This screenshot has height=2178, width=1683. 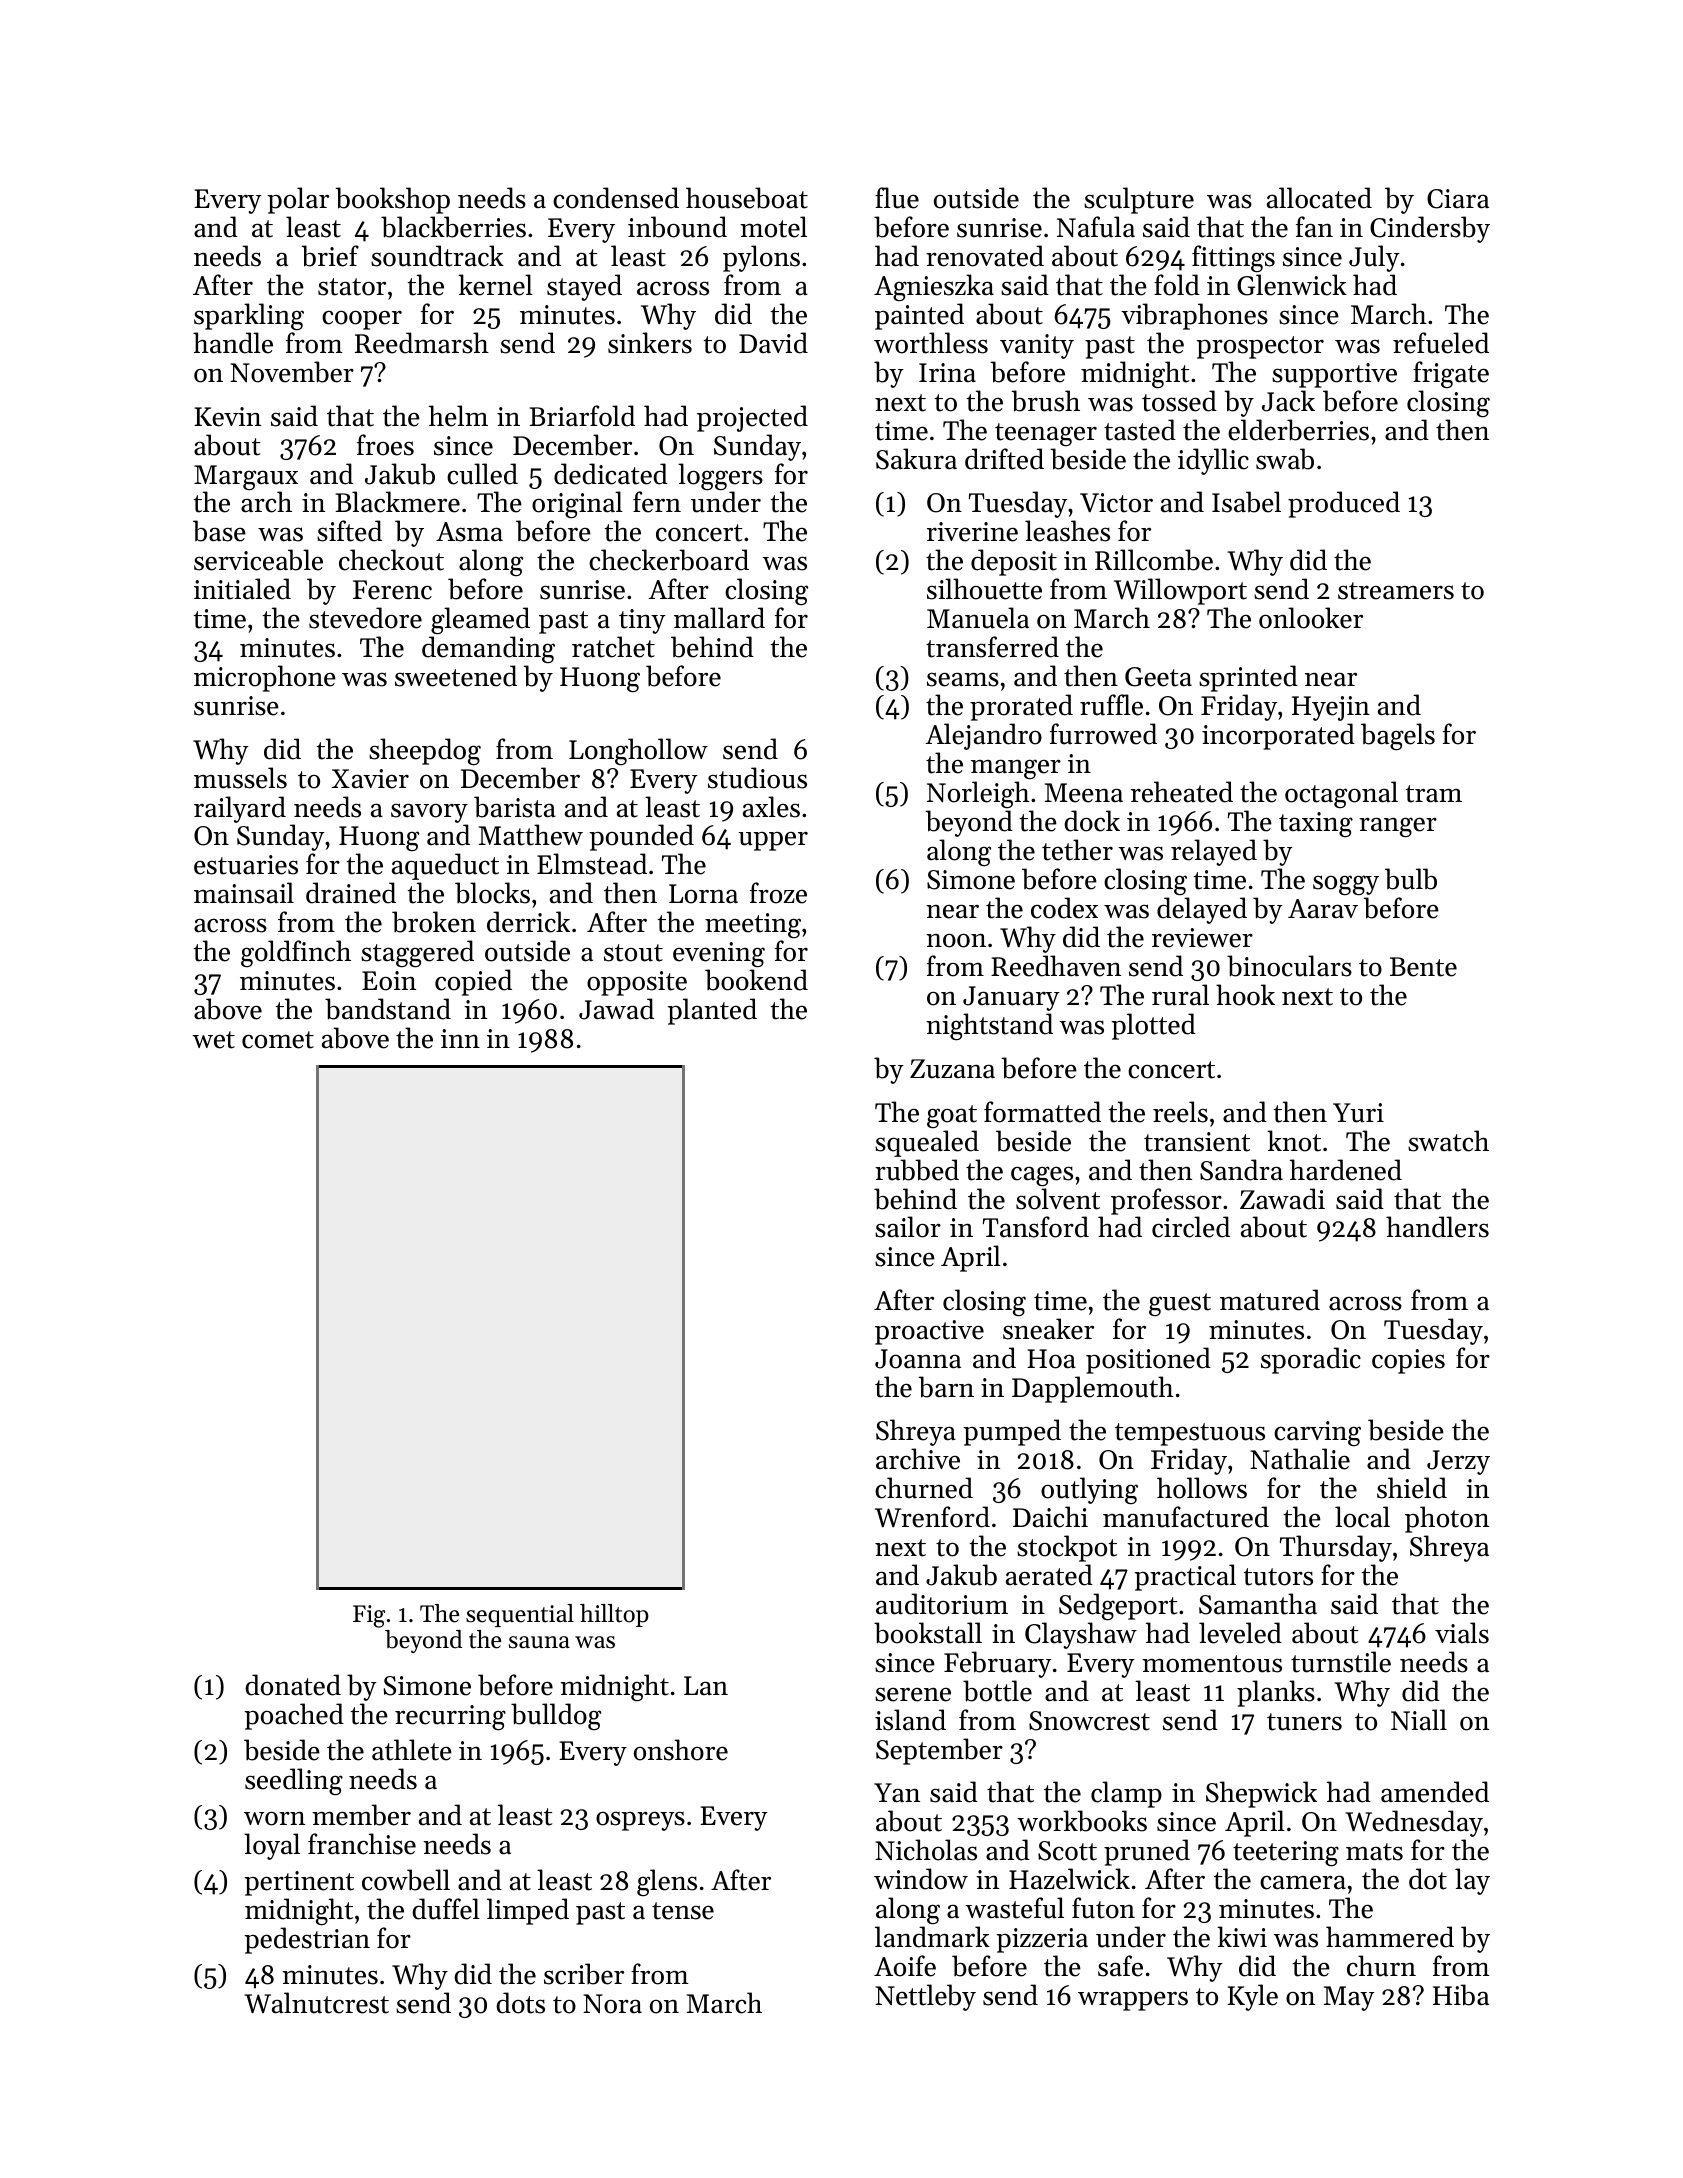 I want to click on wrappers, so click(x=1133, y=2001).
